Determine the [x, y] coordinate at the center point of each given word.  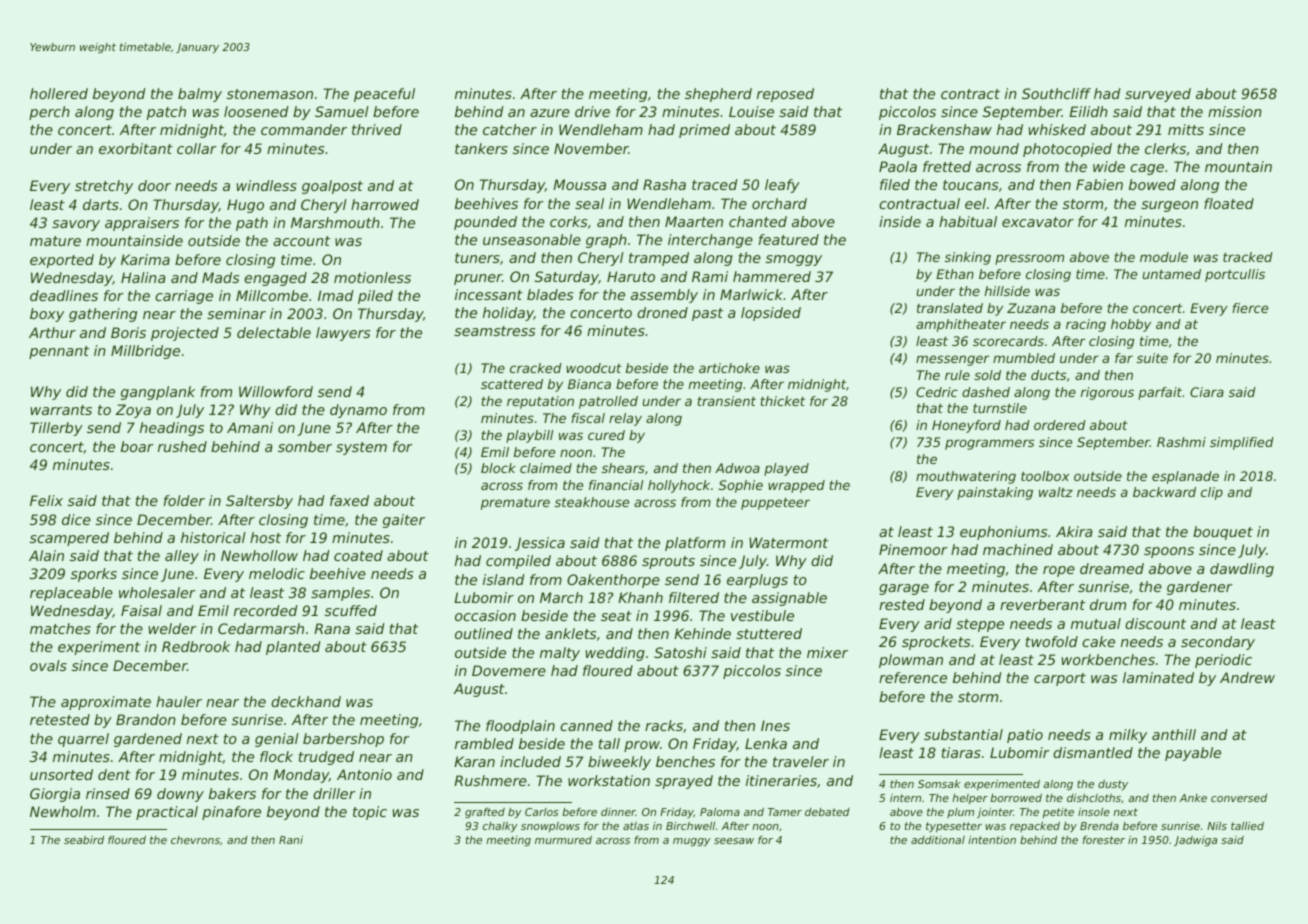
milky [1128, 736]
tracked [1248, 257]
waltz [1056, 492]
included [530, 761]
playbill [529, 436]
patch [166, 113]
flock [276, 756]
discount [1155, 623]
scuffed [351, 610]
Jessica [540, 544]
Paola [898, 166]
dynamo [358, 411]
